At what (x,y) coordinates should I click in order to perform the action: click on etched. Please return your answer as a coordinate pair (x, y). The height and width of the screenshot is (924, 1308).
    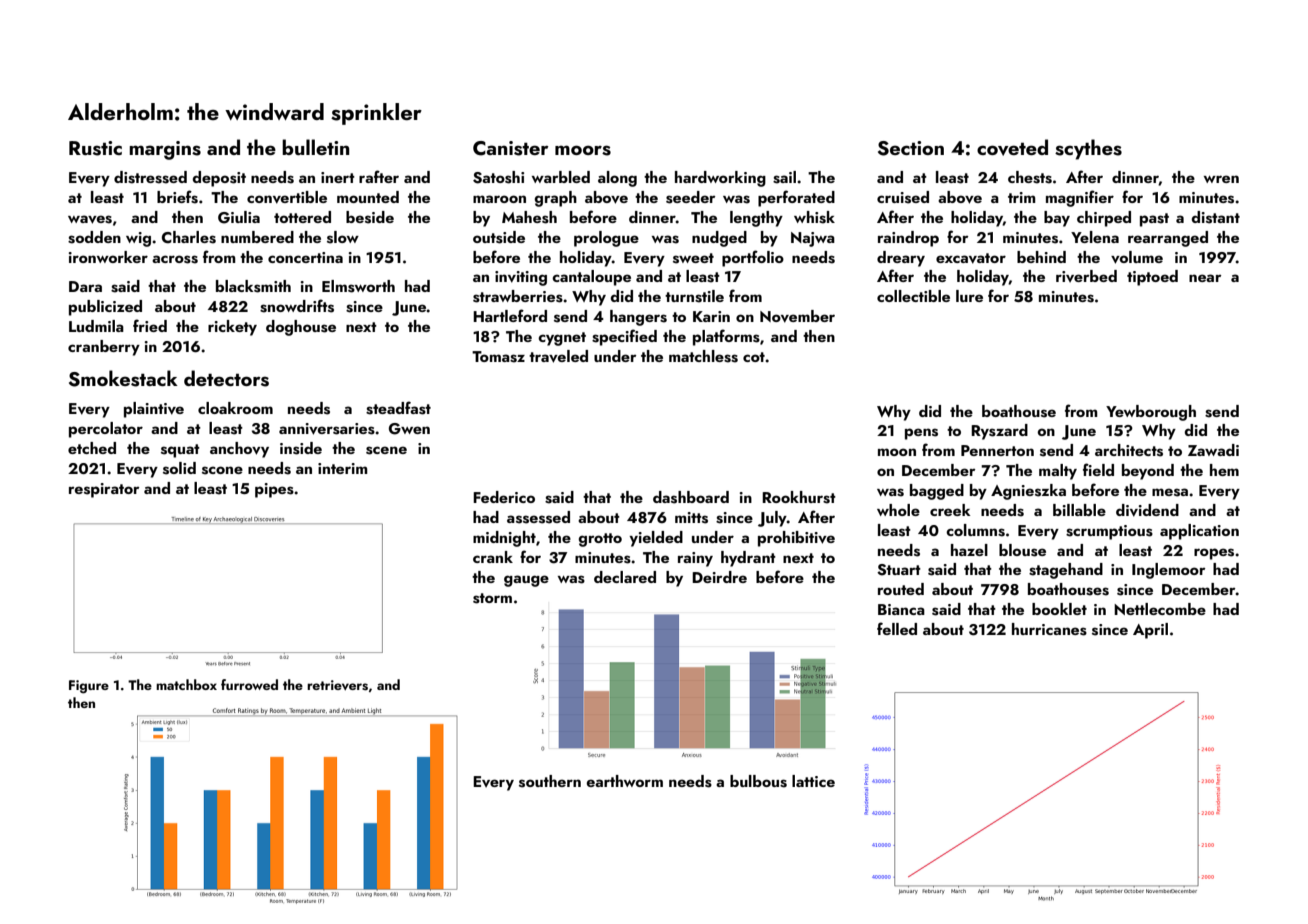
    Looking at the image, I should click on (92, 448).
